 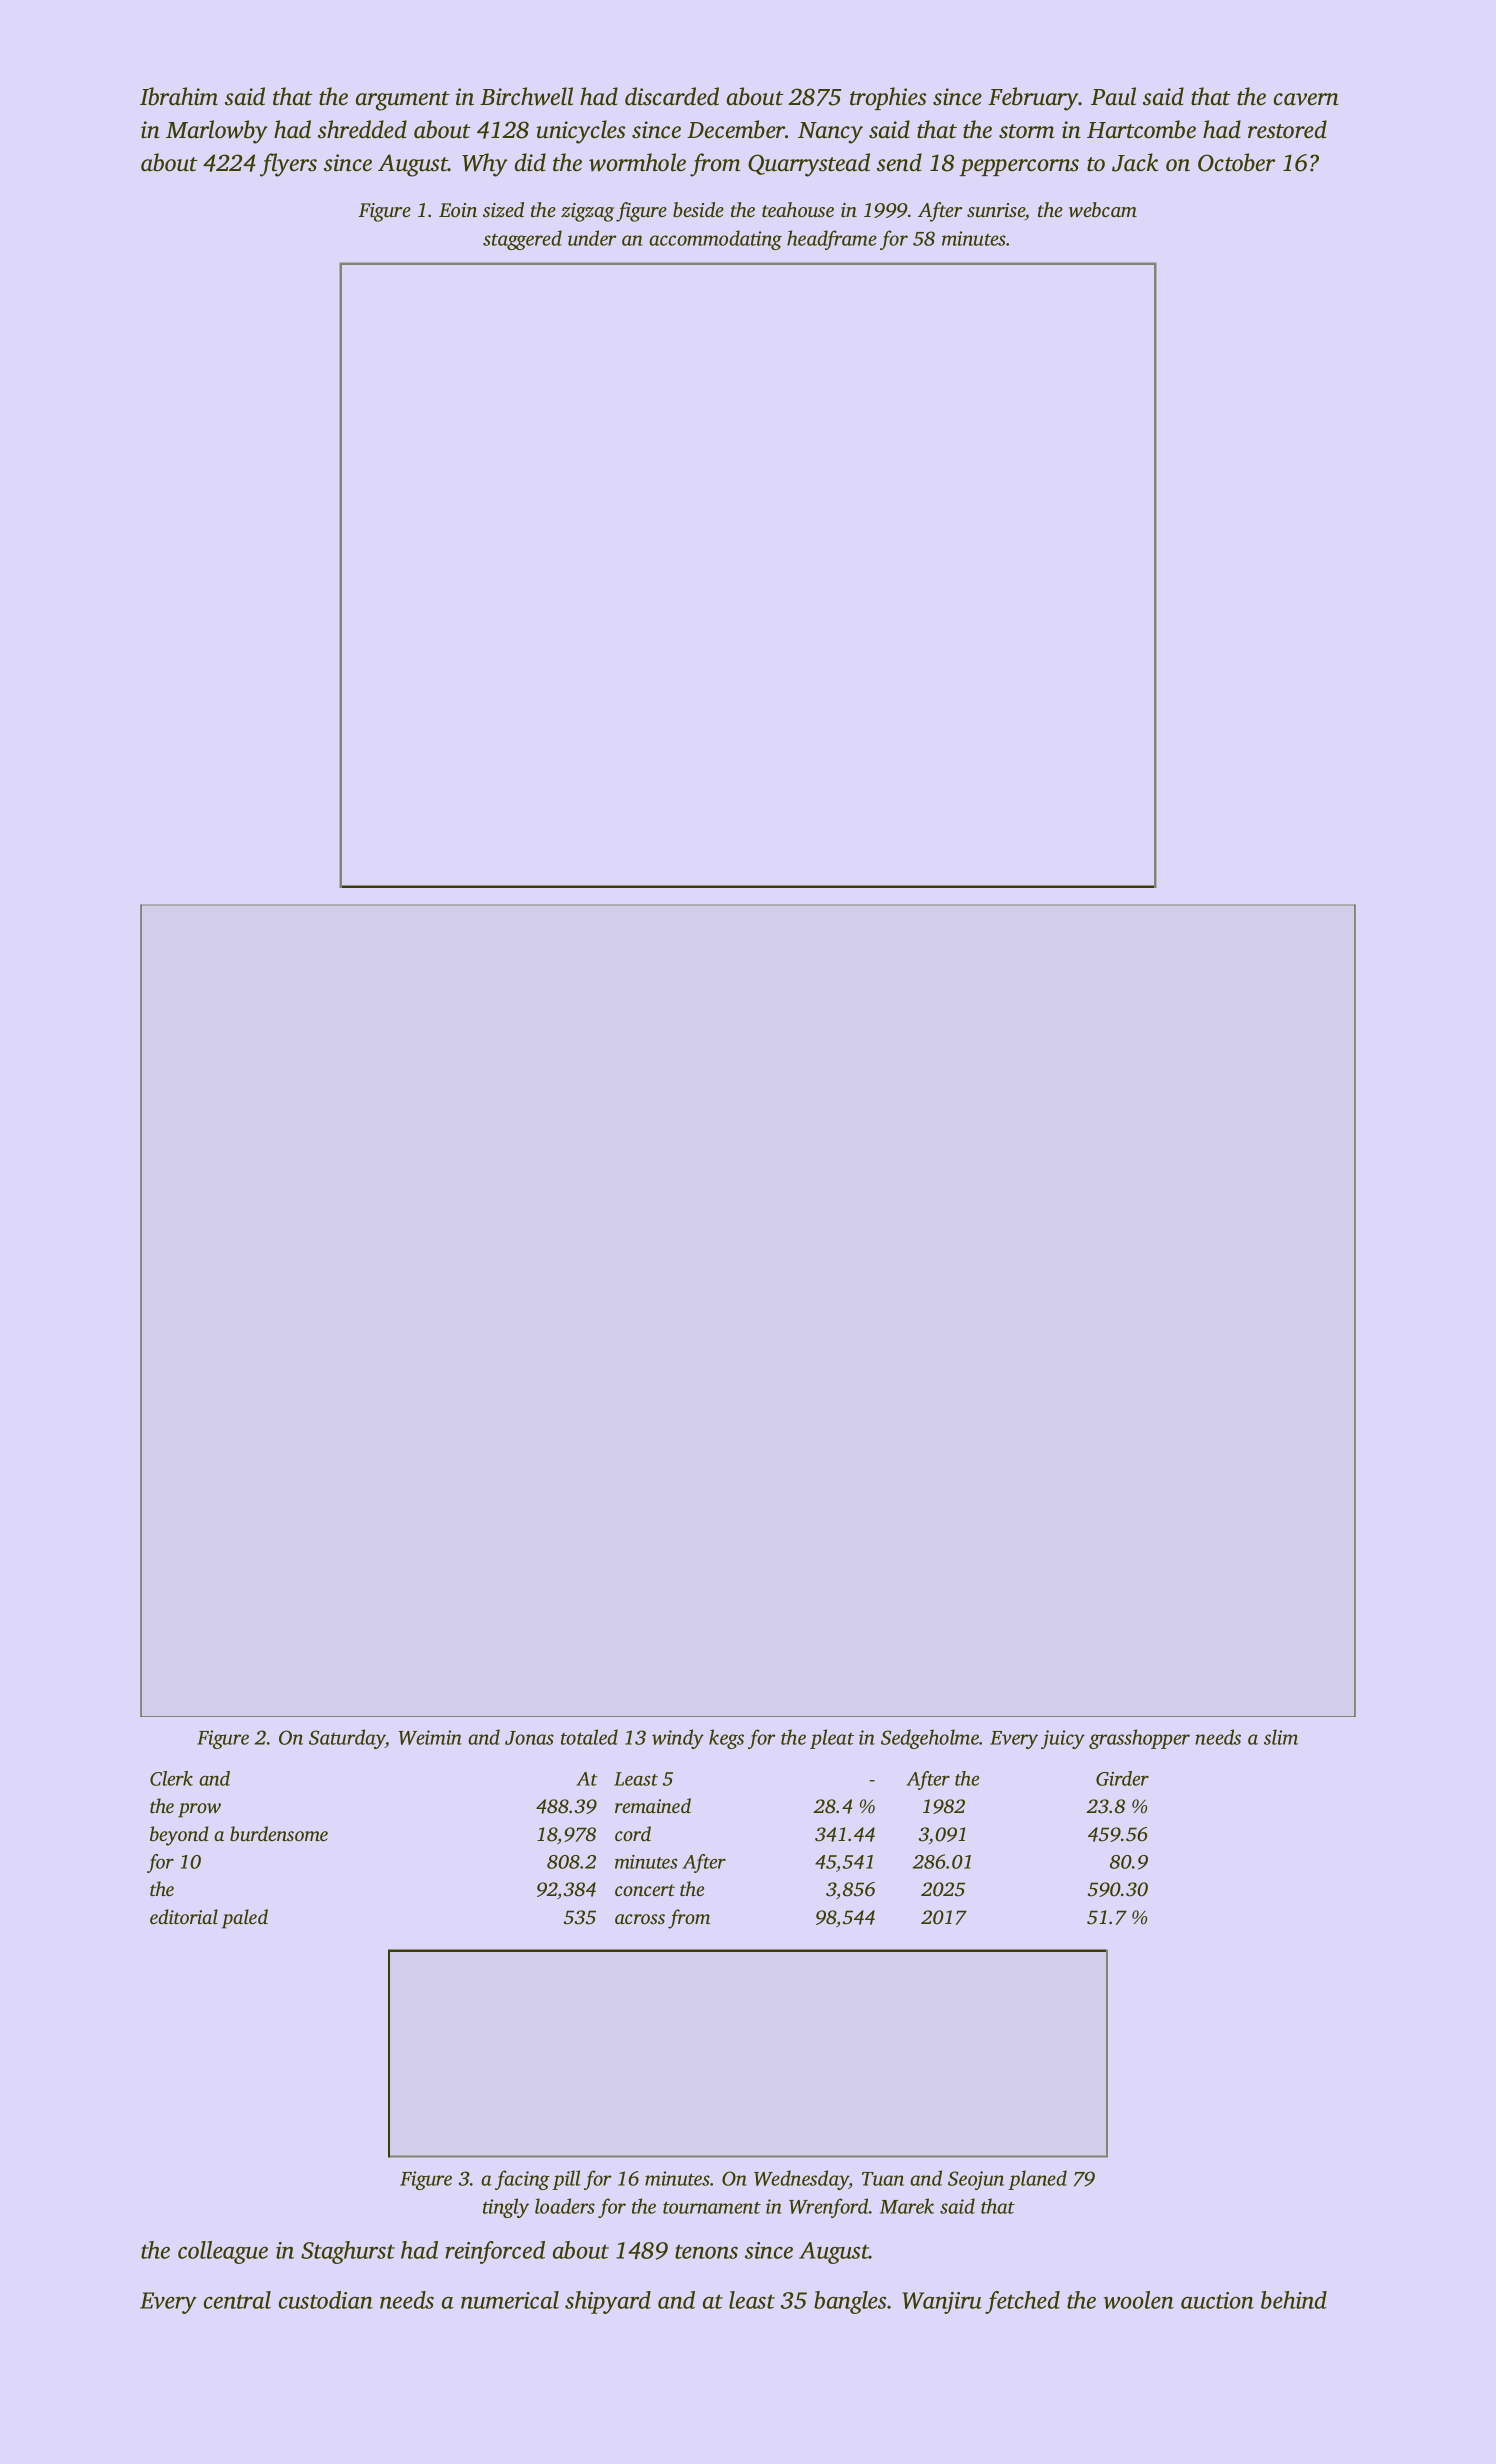 What do you see at coordinates (326, 2300) in the image?
I see `custodian` at bounding box center [326, 2300].
